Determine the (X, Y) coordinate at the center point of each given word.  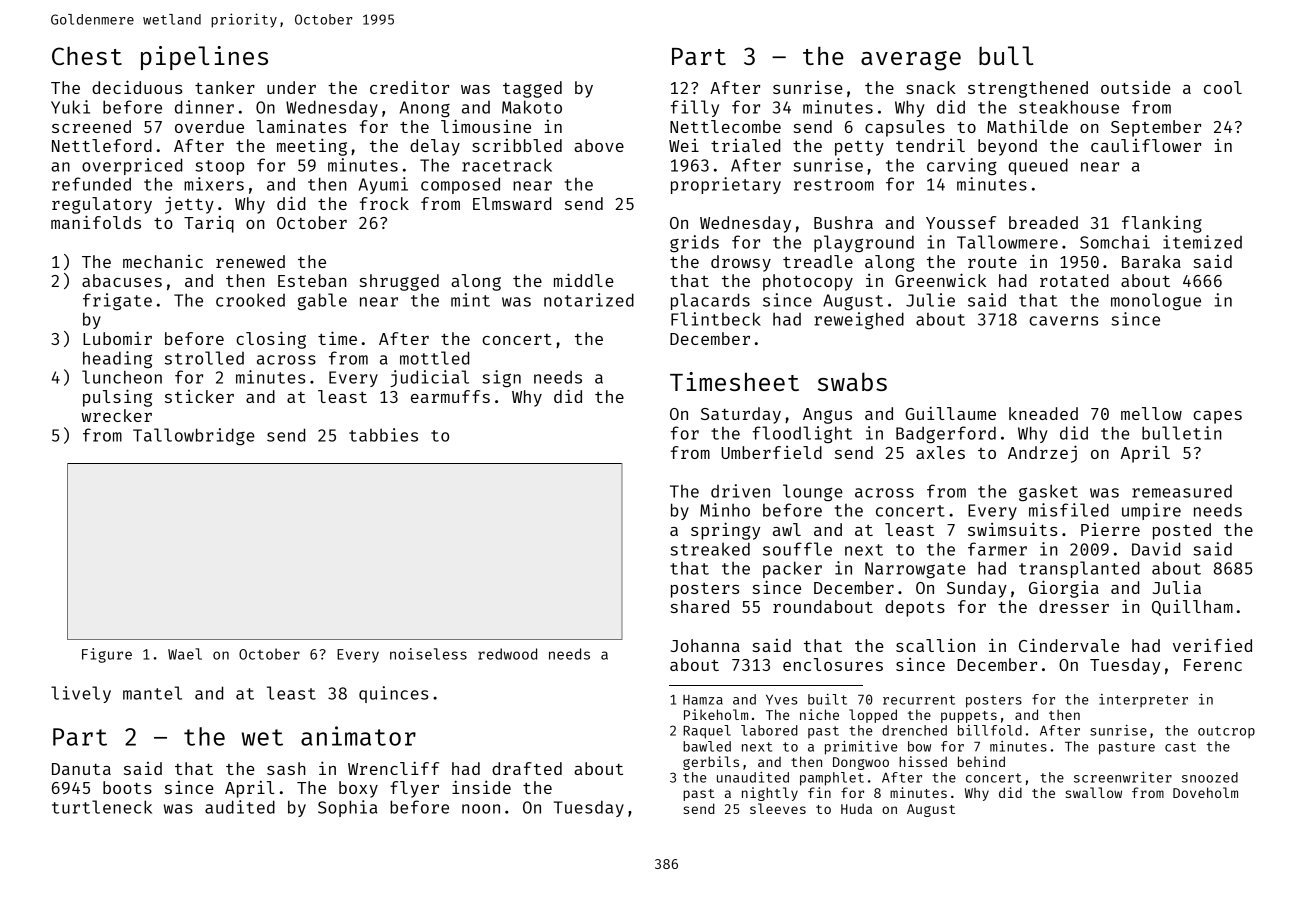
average (911, 61)
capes (1217, 417)
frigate (117, 301)
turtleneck (102, 807)
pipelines (204, 58)
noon (481, 809)
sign (501, 378)
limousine (486, 126)
